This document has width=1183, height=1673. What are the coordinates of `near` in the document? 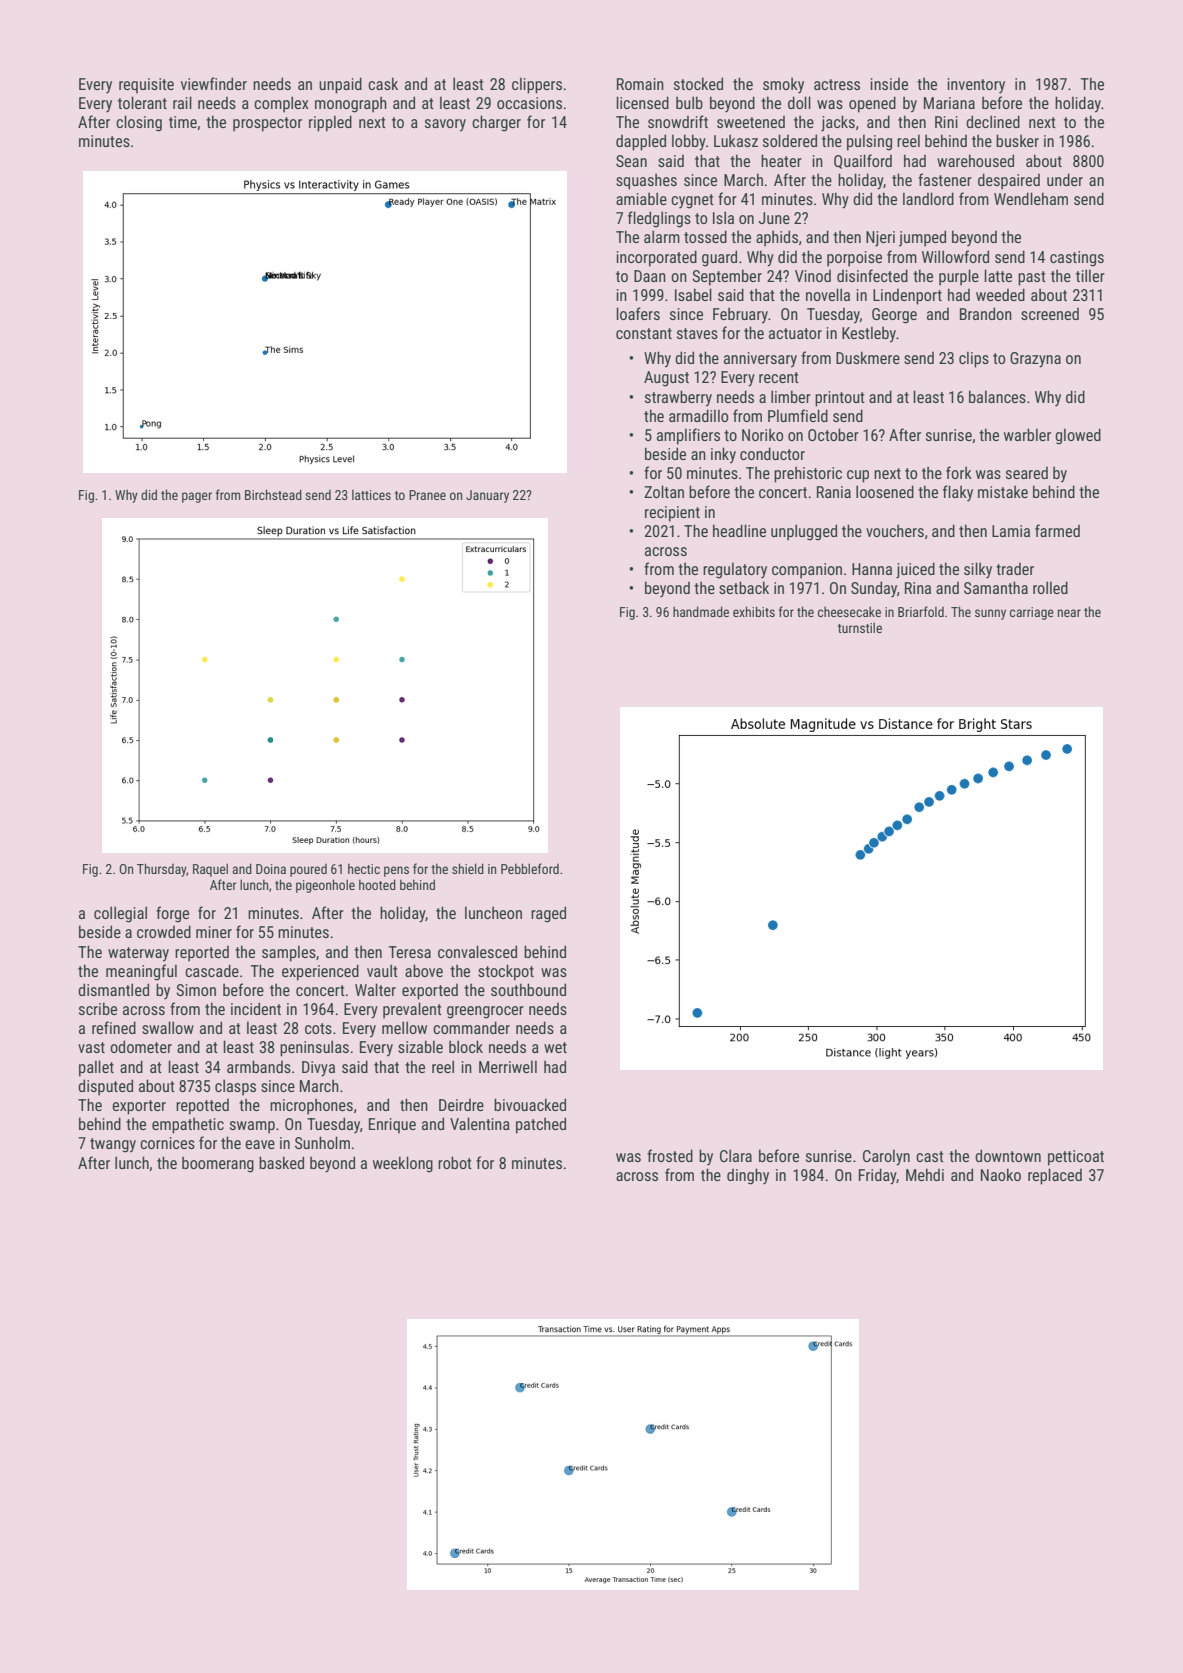 It's located at (1069, 613).
